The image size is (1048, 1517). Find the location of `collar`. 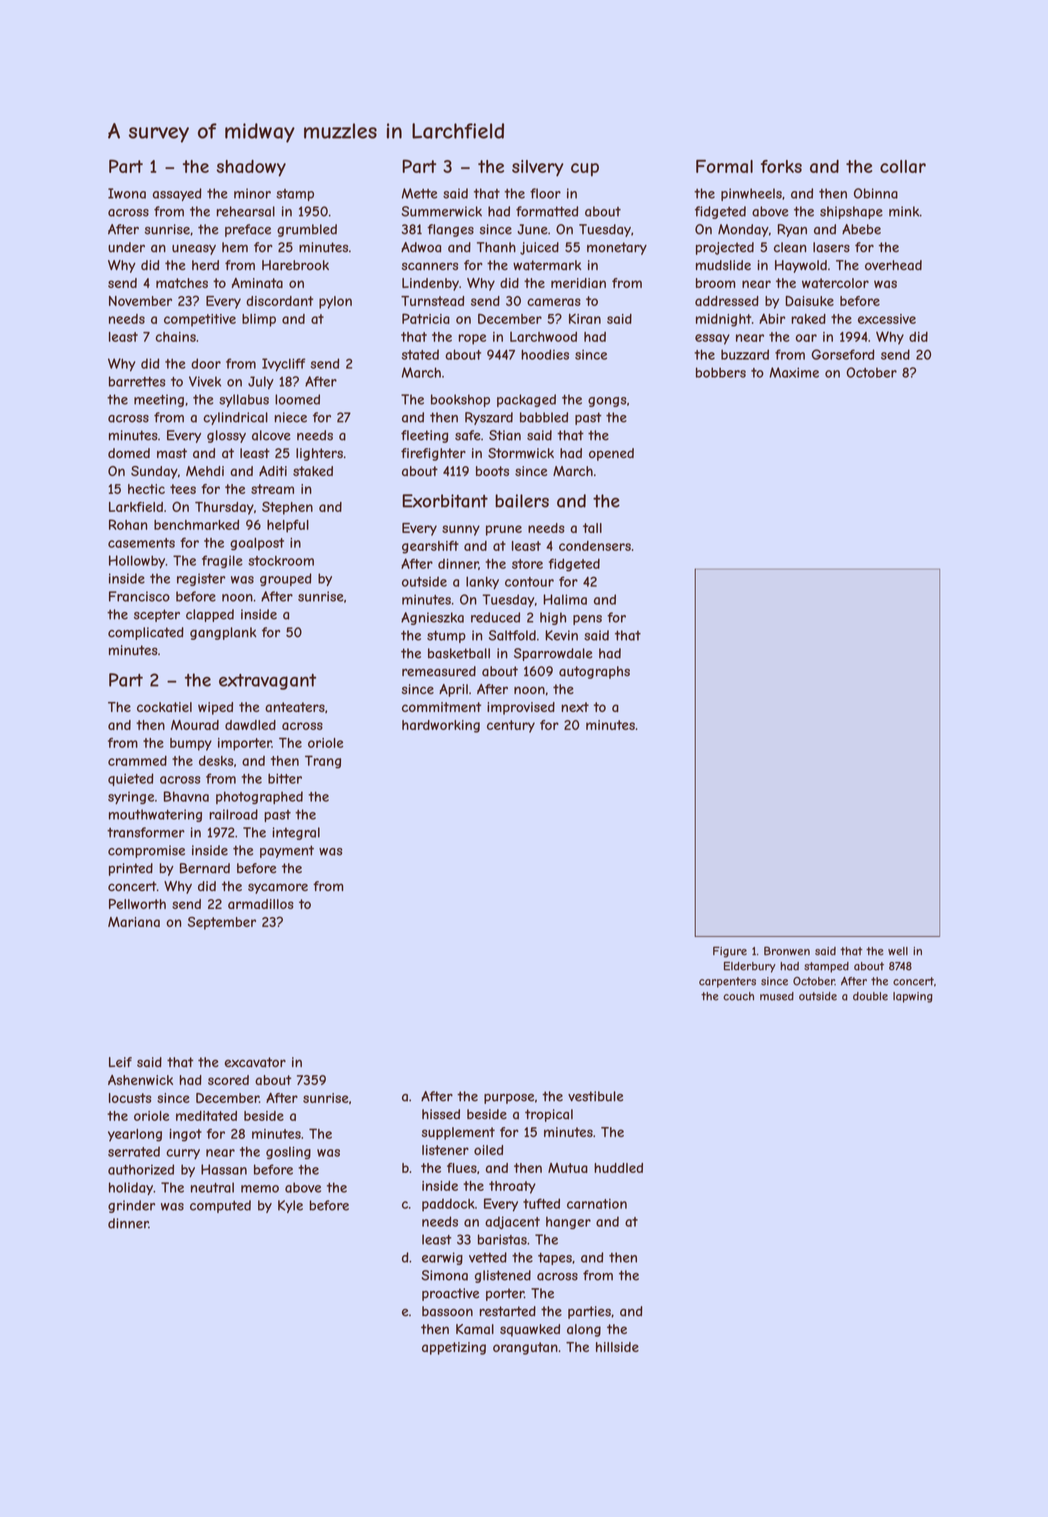

collar is located at coordinates (903, 166).
